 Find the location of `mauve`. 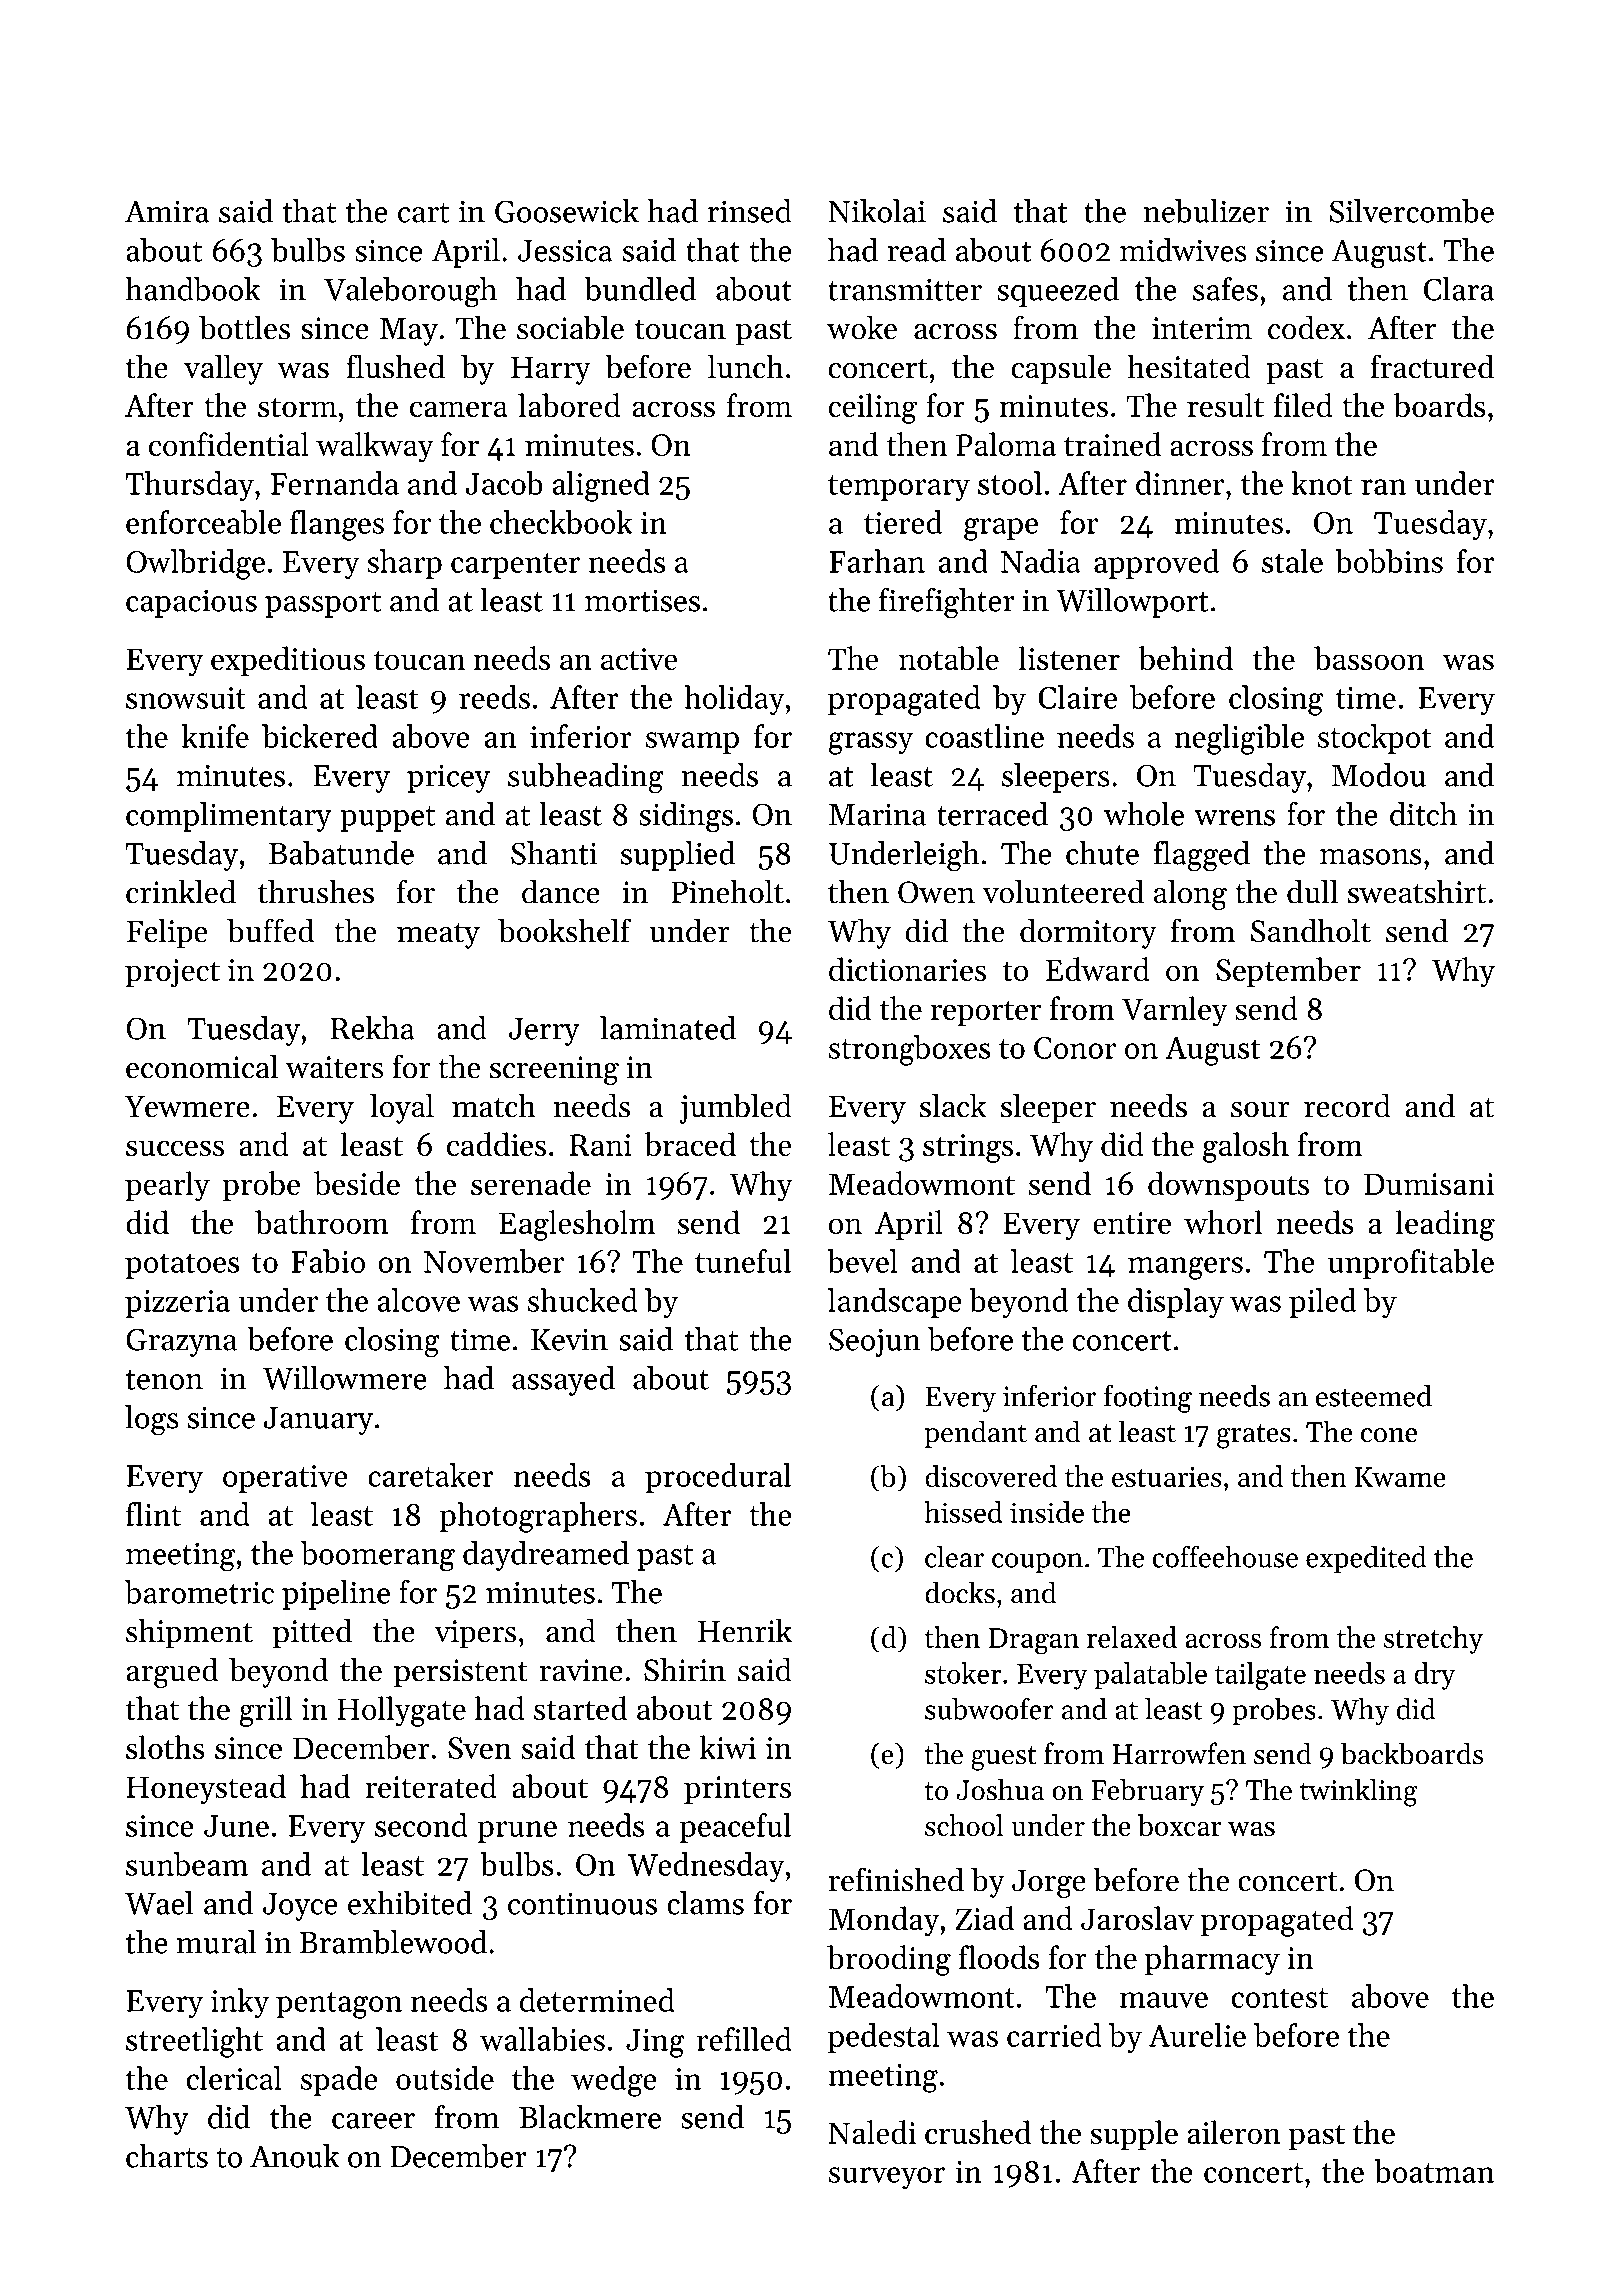

mauve is located at coordinates (1164, 2000).
